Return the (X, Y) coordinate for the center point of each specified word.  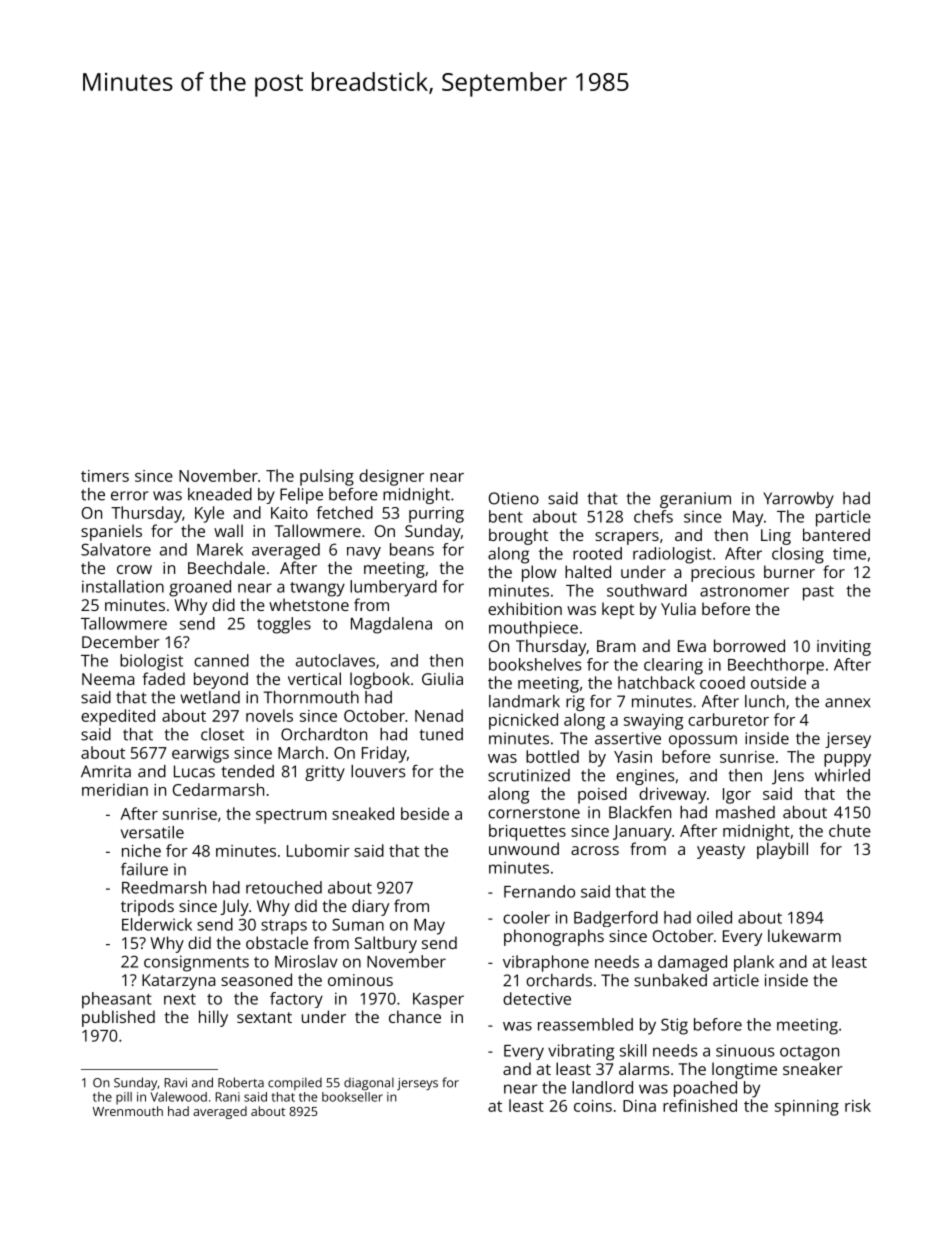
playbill (782, 850)
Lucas (194, 771)
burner (789, 571)
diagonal (369, 1084)
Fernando (539, 891)
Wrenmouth (128, 1111)
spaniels (111, 532)
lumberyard (393, 588)
